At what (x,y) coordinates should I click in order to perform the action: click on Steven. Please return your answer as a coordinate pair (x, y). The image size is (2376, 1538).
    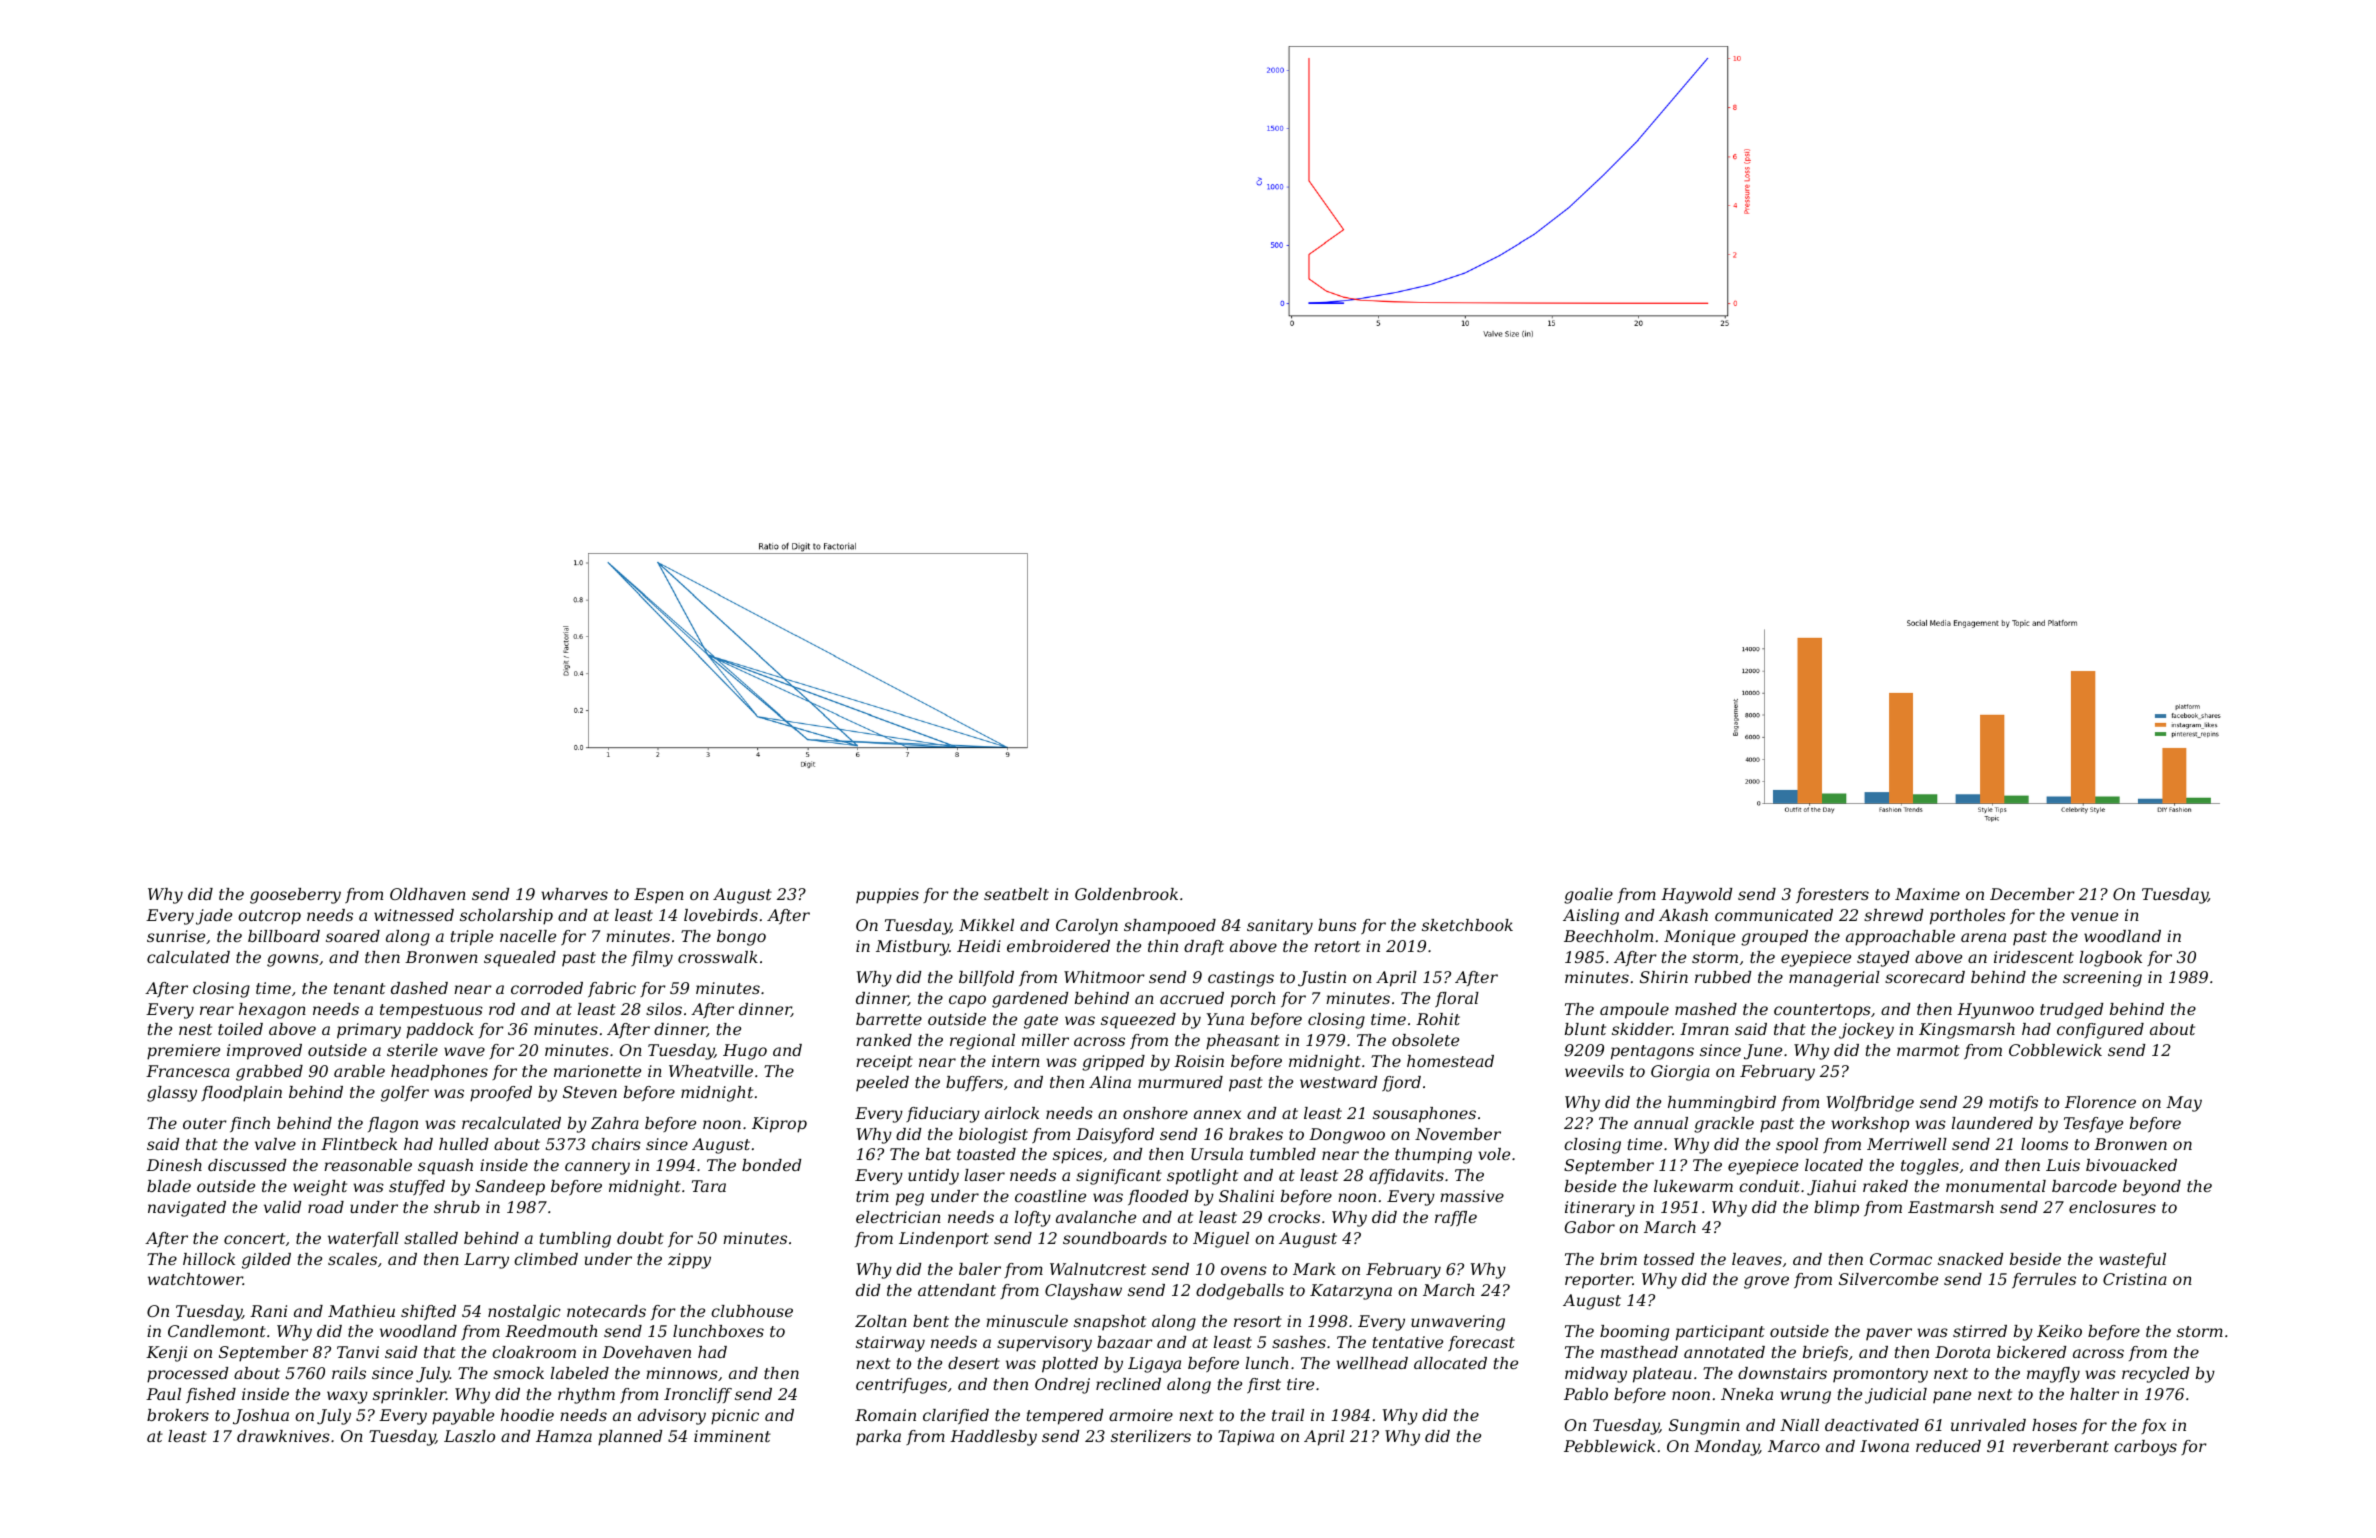
    Looking at the image, I should click on (590, 1092).
